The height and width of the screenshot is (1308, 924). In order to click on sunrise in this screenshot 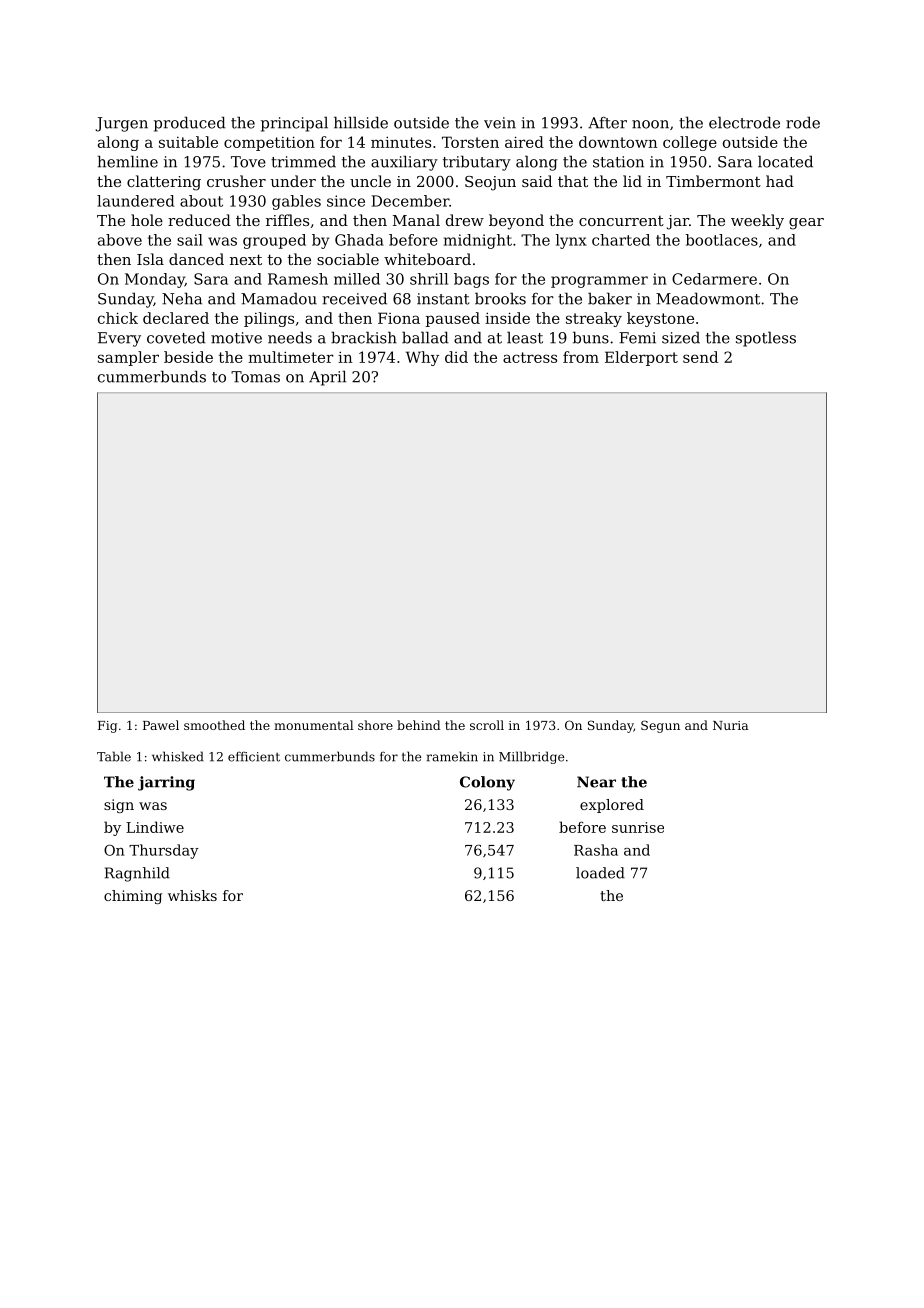, I will do `click(638, 827)`.
